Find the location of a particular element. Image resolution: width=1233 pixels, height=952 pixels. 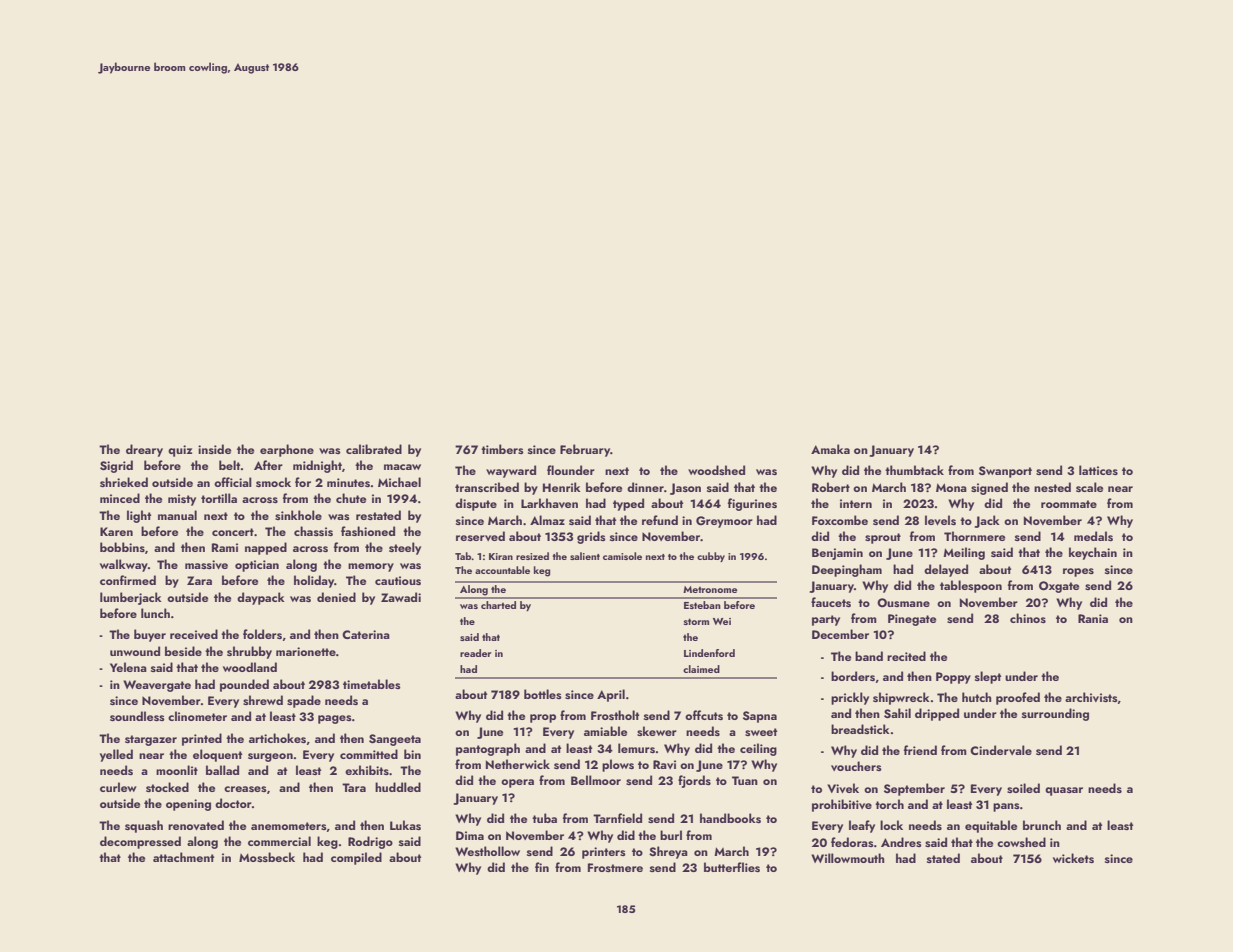

thumbtack is located at coordinates (914, 470).
